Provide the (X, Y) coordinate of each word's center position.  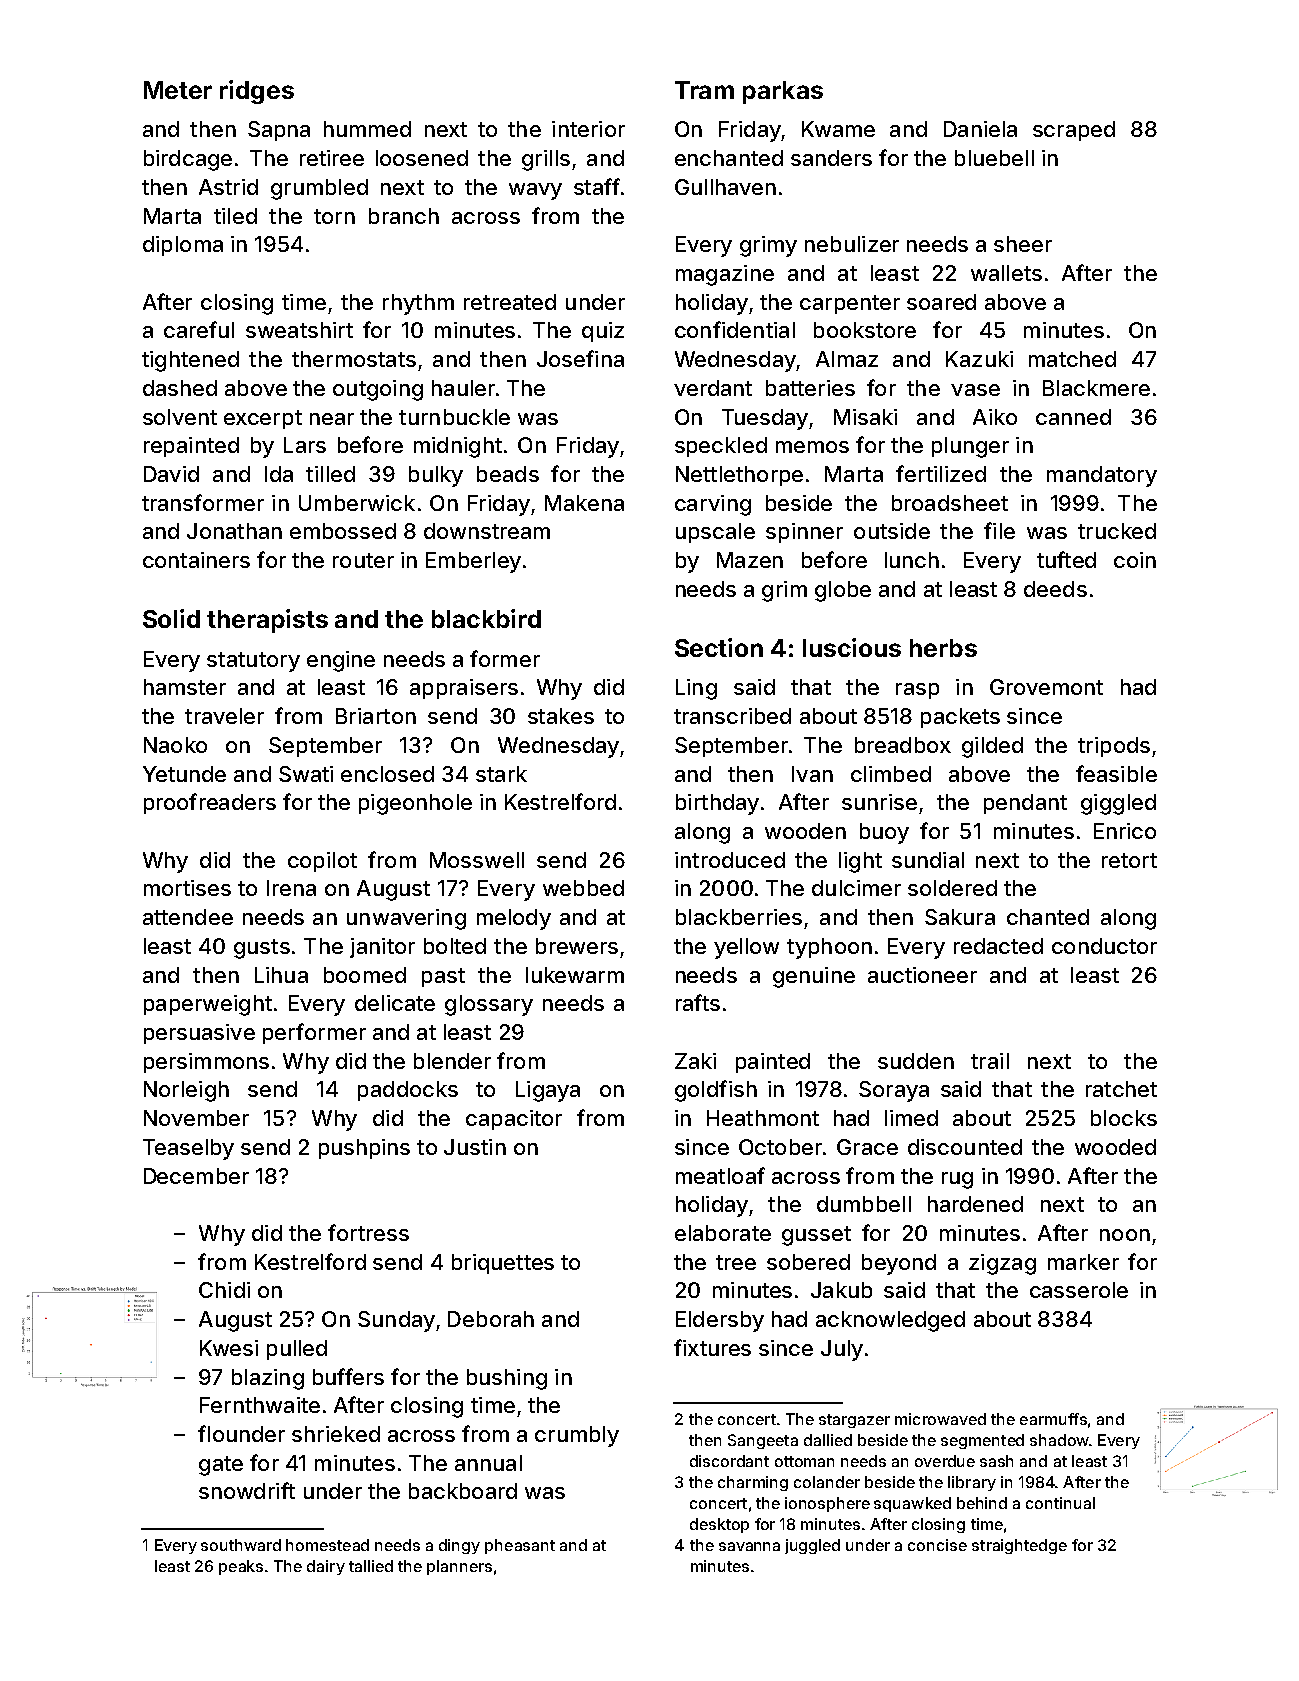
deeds (1055, 589)
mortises (187, 888)
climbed (891, 774)
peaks (241, 1567)
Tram (704, 90)
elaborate (723, 1233)
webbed (583, 888)
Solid (171, 618)
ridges (257, 92)
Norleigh (186, 1091)
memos (812, 447)
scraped (1074, 131)
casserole (1079, 1290)
